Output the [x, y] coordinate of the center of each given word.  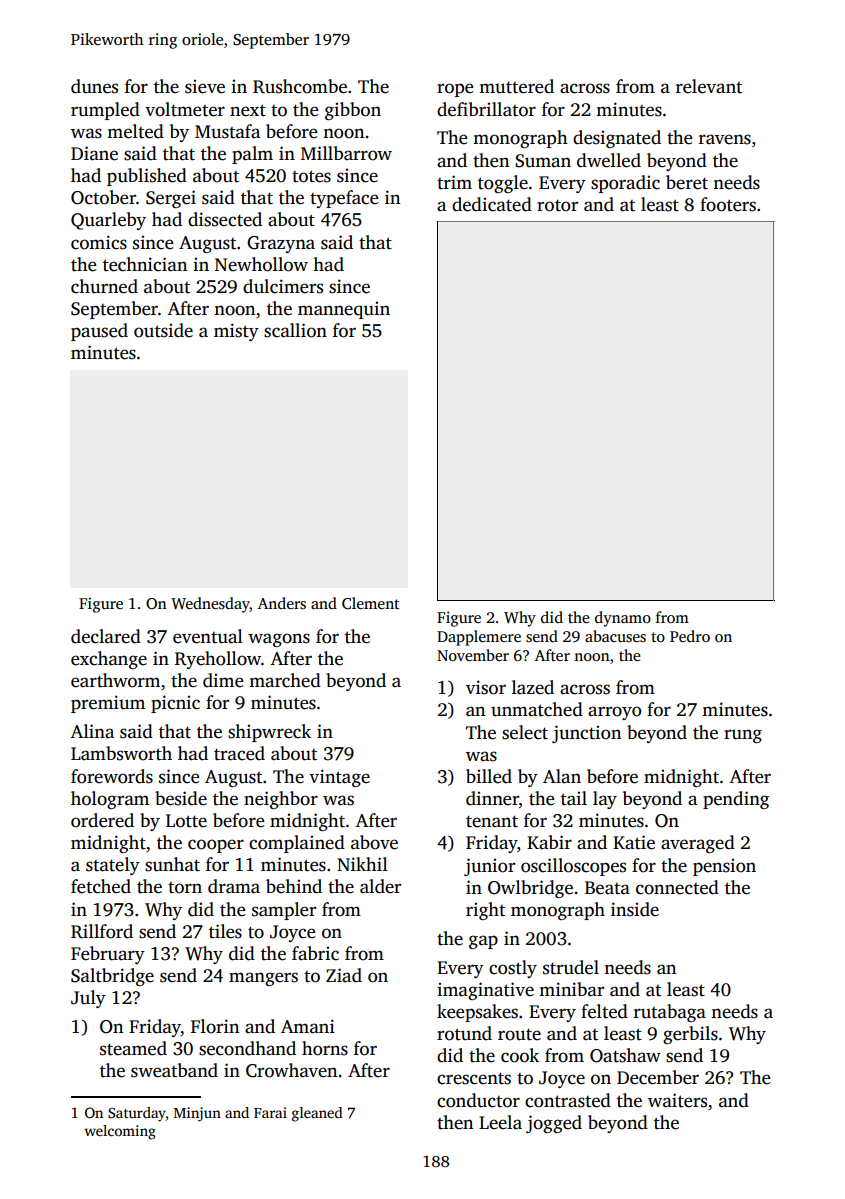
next [248, 110]
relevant [709, 86]
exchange [109, 660]
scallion [295, 330]
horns [325, 1048]
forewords [112, 776]
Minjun [197, 1114]
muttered [516, 86]
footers [728, 204]
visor [486, 687]
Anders [282, 603]
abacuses [615, 636]
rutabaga [670, 1013]
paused [99, 332]
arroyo [614, 713]
